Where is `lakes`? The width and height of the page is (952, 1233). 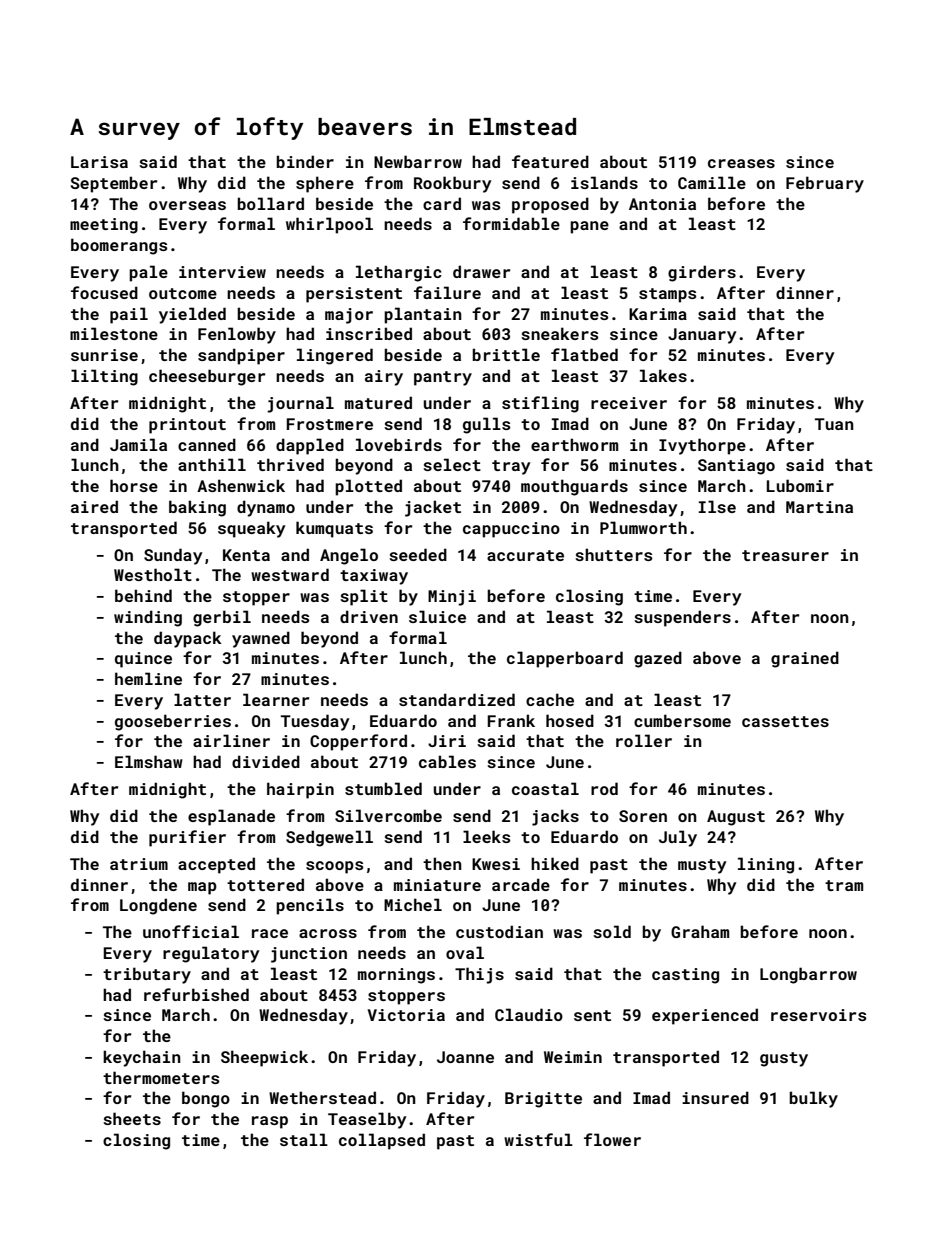 lakes is located at coordinates (663, 375).
